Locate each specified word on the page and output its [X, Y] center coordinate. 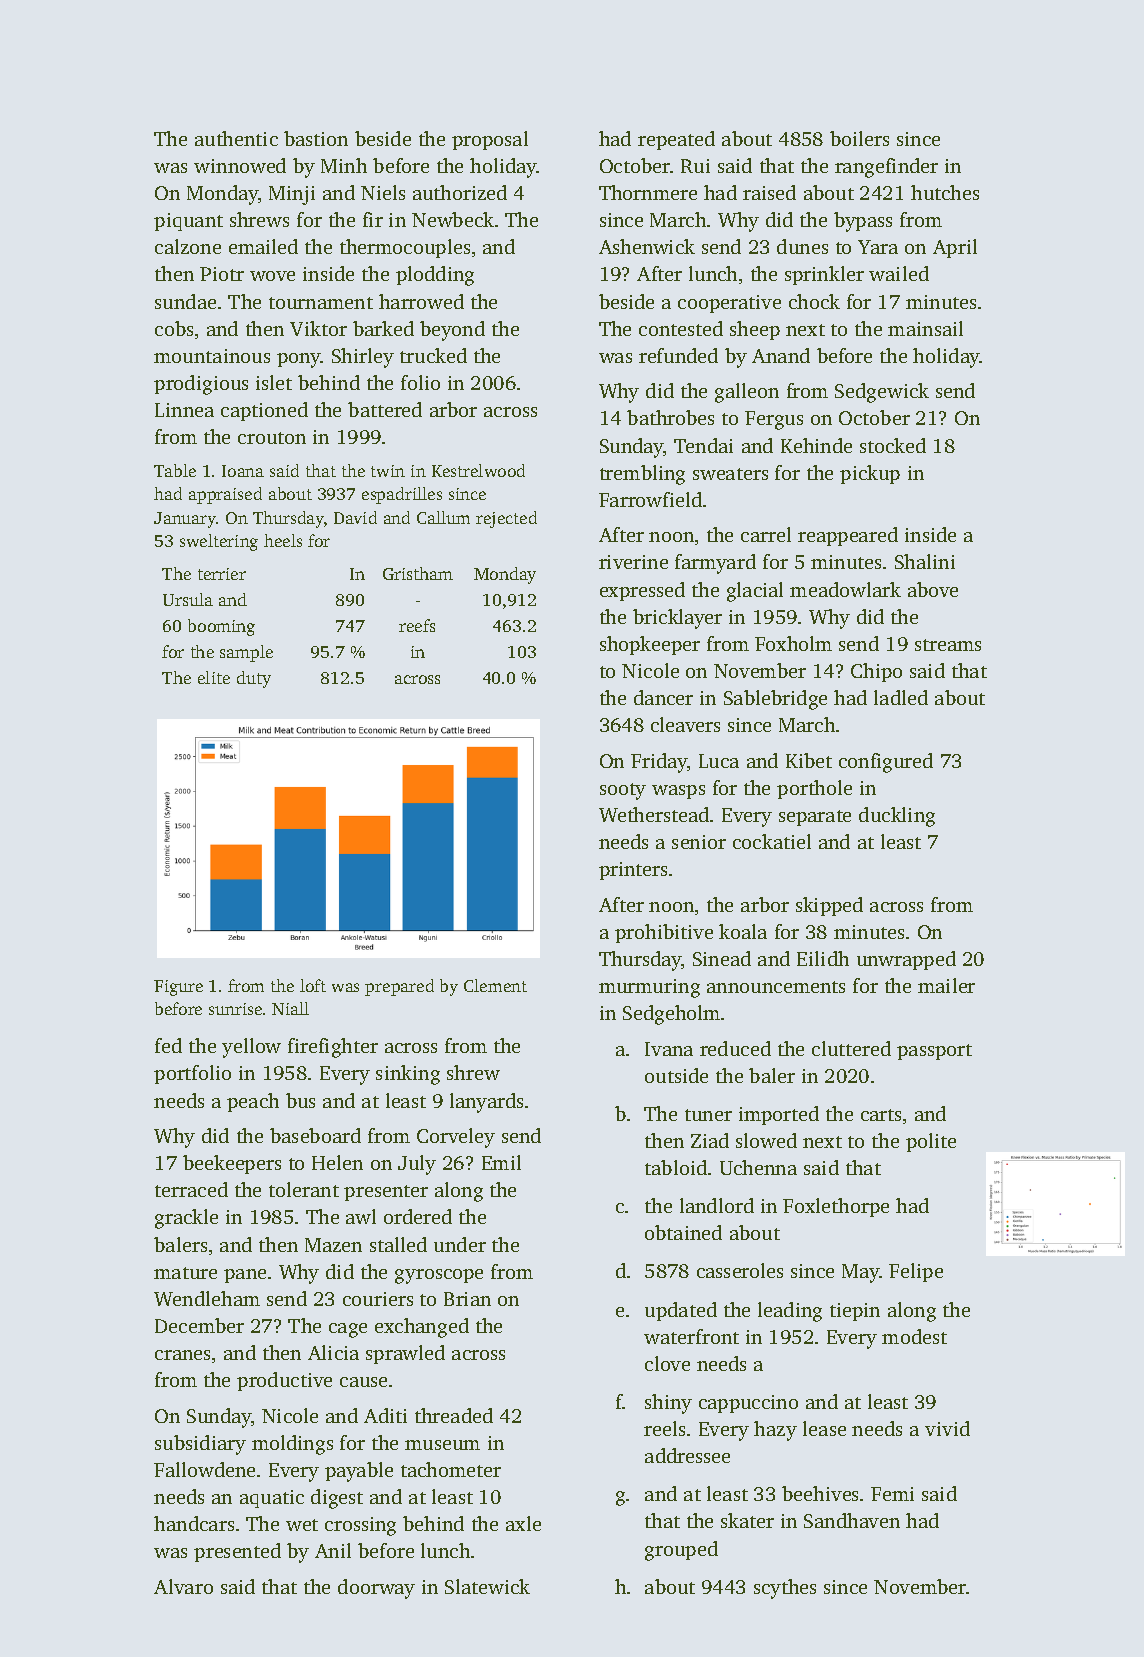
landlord [717, 1205]
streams [948, 645]
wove [272, 276]
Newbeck [453, 219]
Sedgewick [882, 393]
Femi [892, 1494]
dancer [663, 697]
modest [914, 1336]
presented [237, 1552]
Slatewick [487, 1586]
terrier [222, 574]
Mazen [333, 1245]
